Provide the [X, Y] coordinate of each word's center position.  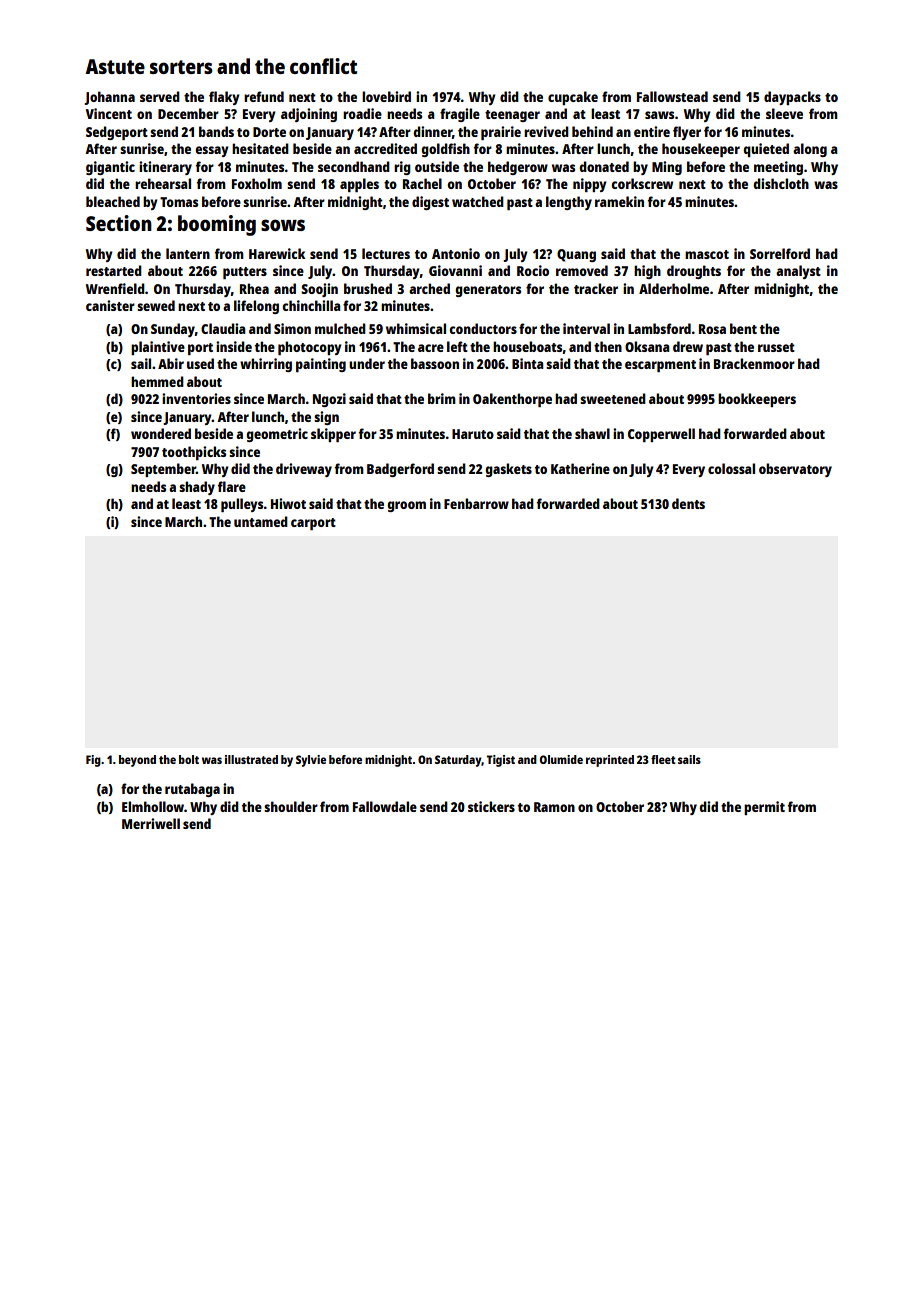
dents [688, 503]
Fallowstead [672, 96]
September [163, 470]
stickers [491, 806]
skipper [333, 435]
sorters [181, 67]
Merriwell [151, 823]
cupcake [573, 98]
